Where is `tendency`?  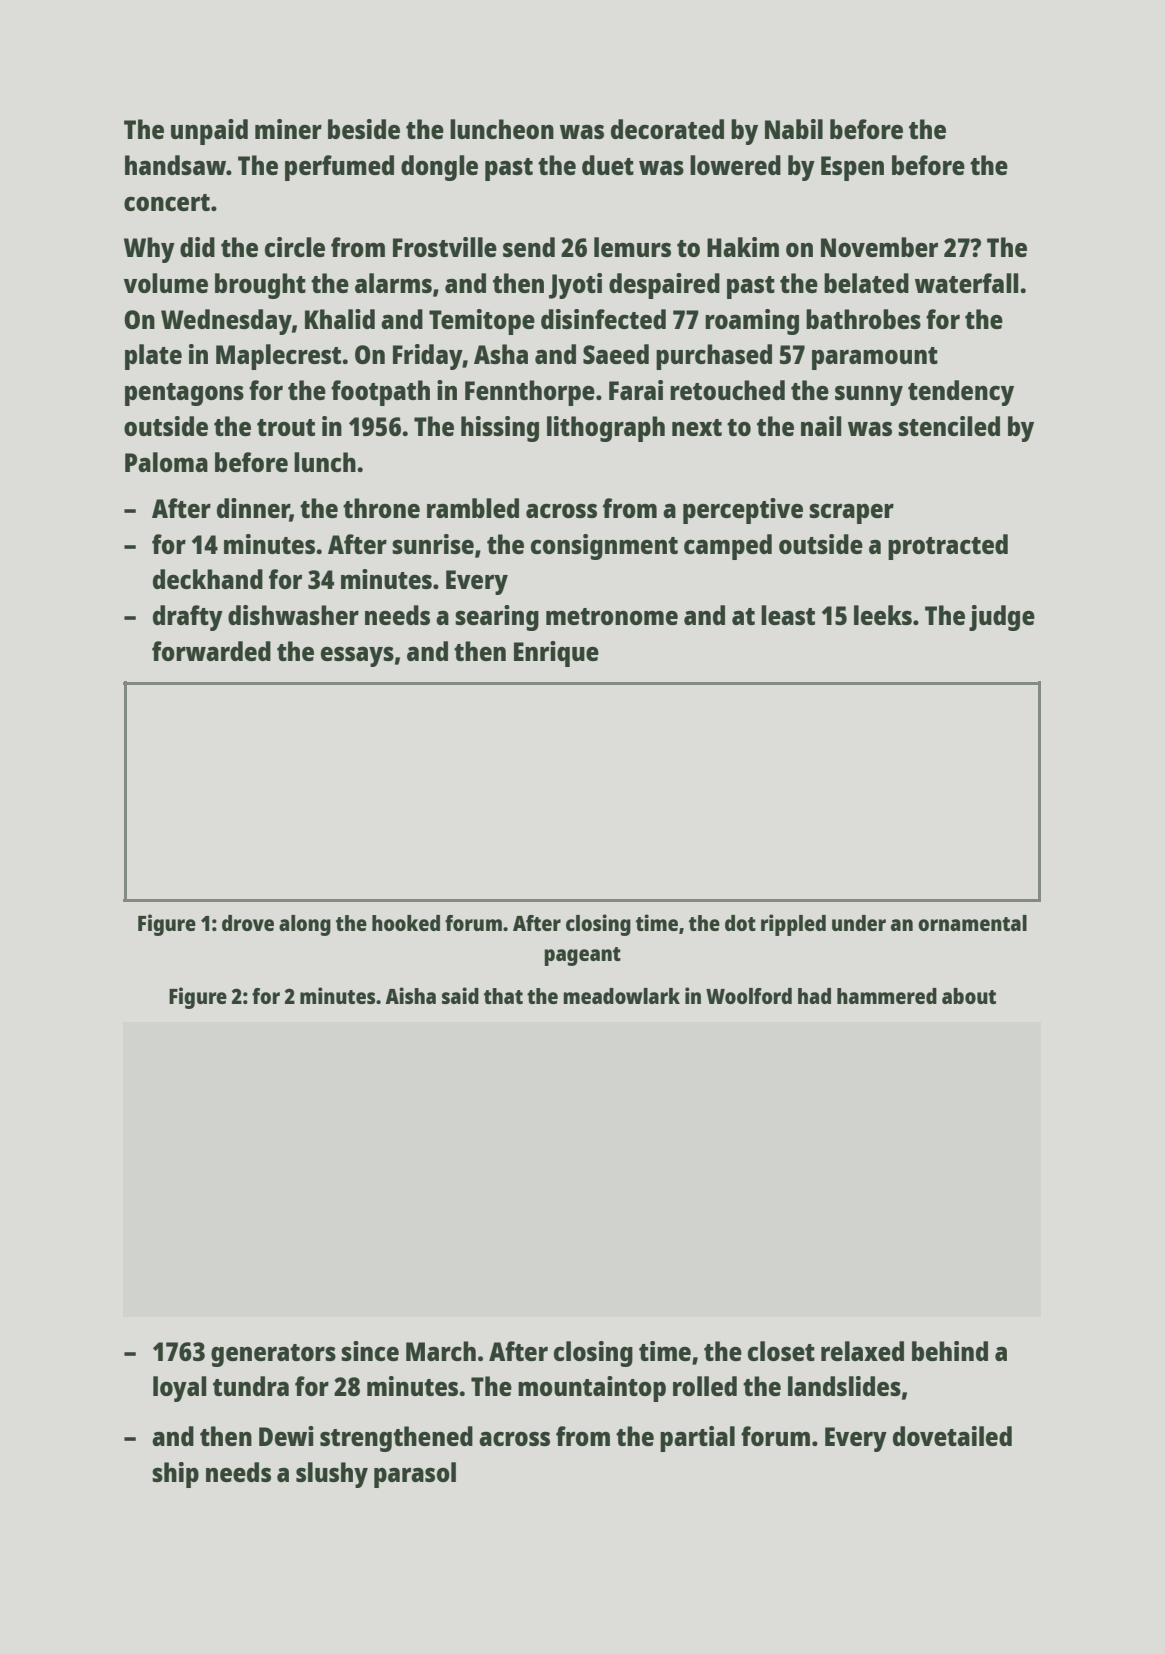
tendency is located at coordinates (961, 393).
